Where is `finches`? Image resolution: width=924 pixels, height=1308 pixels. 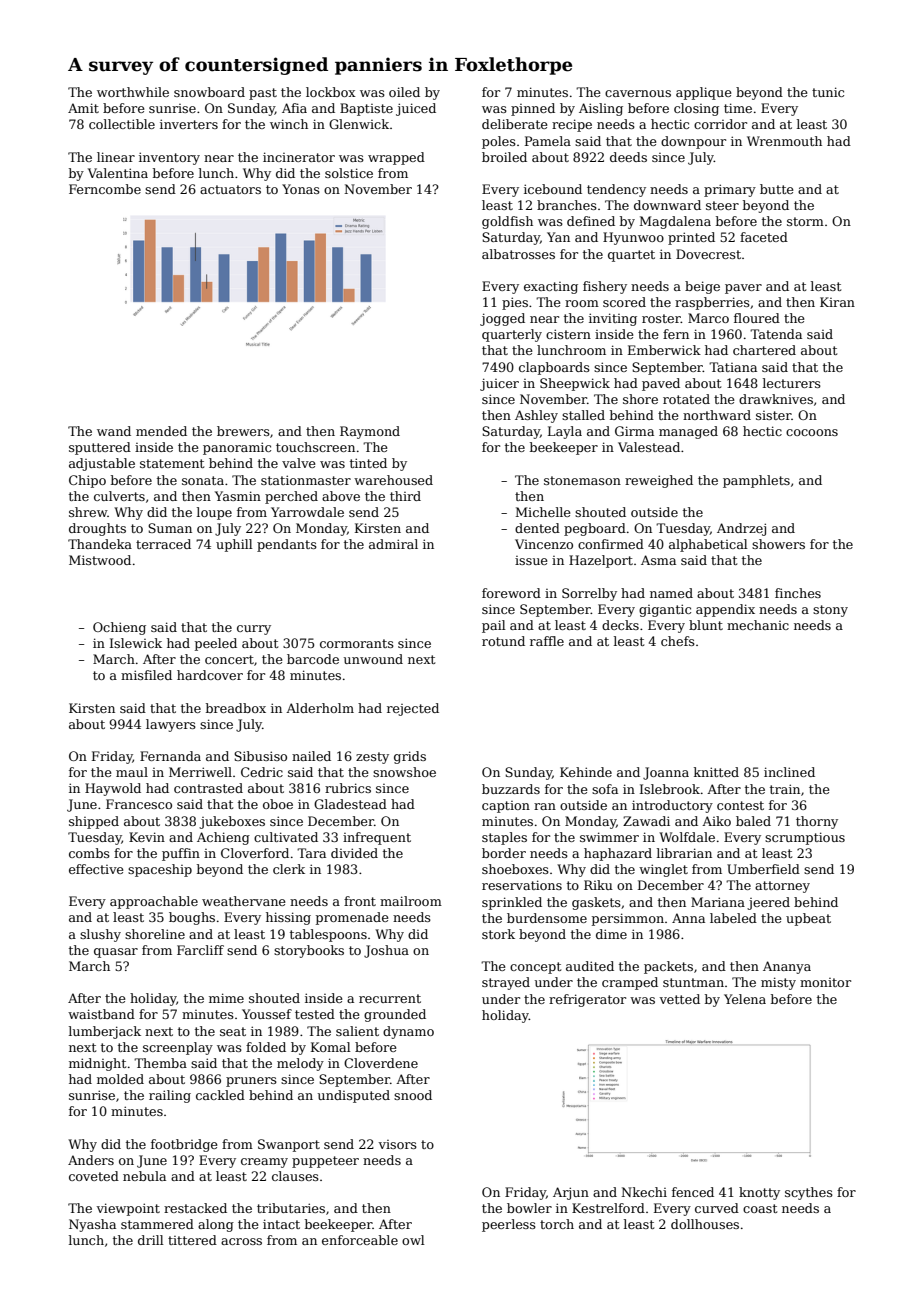
finches is located at coordinates (798, 593).
